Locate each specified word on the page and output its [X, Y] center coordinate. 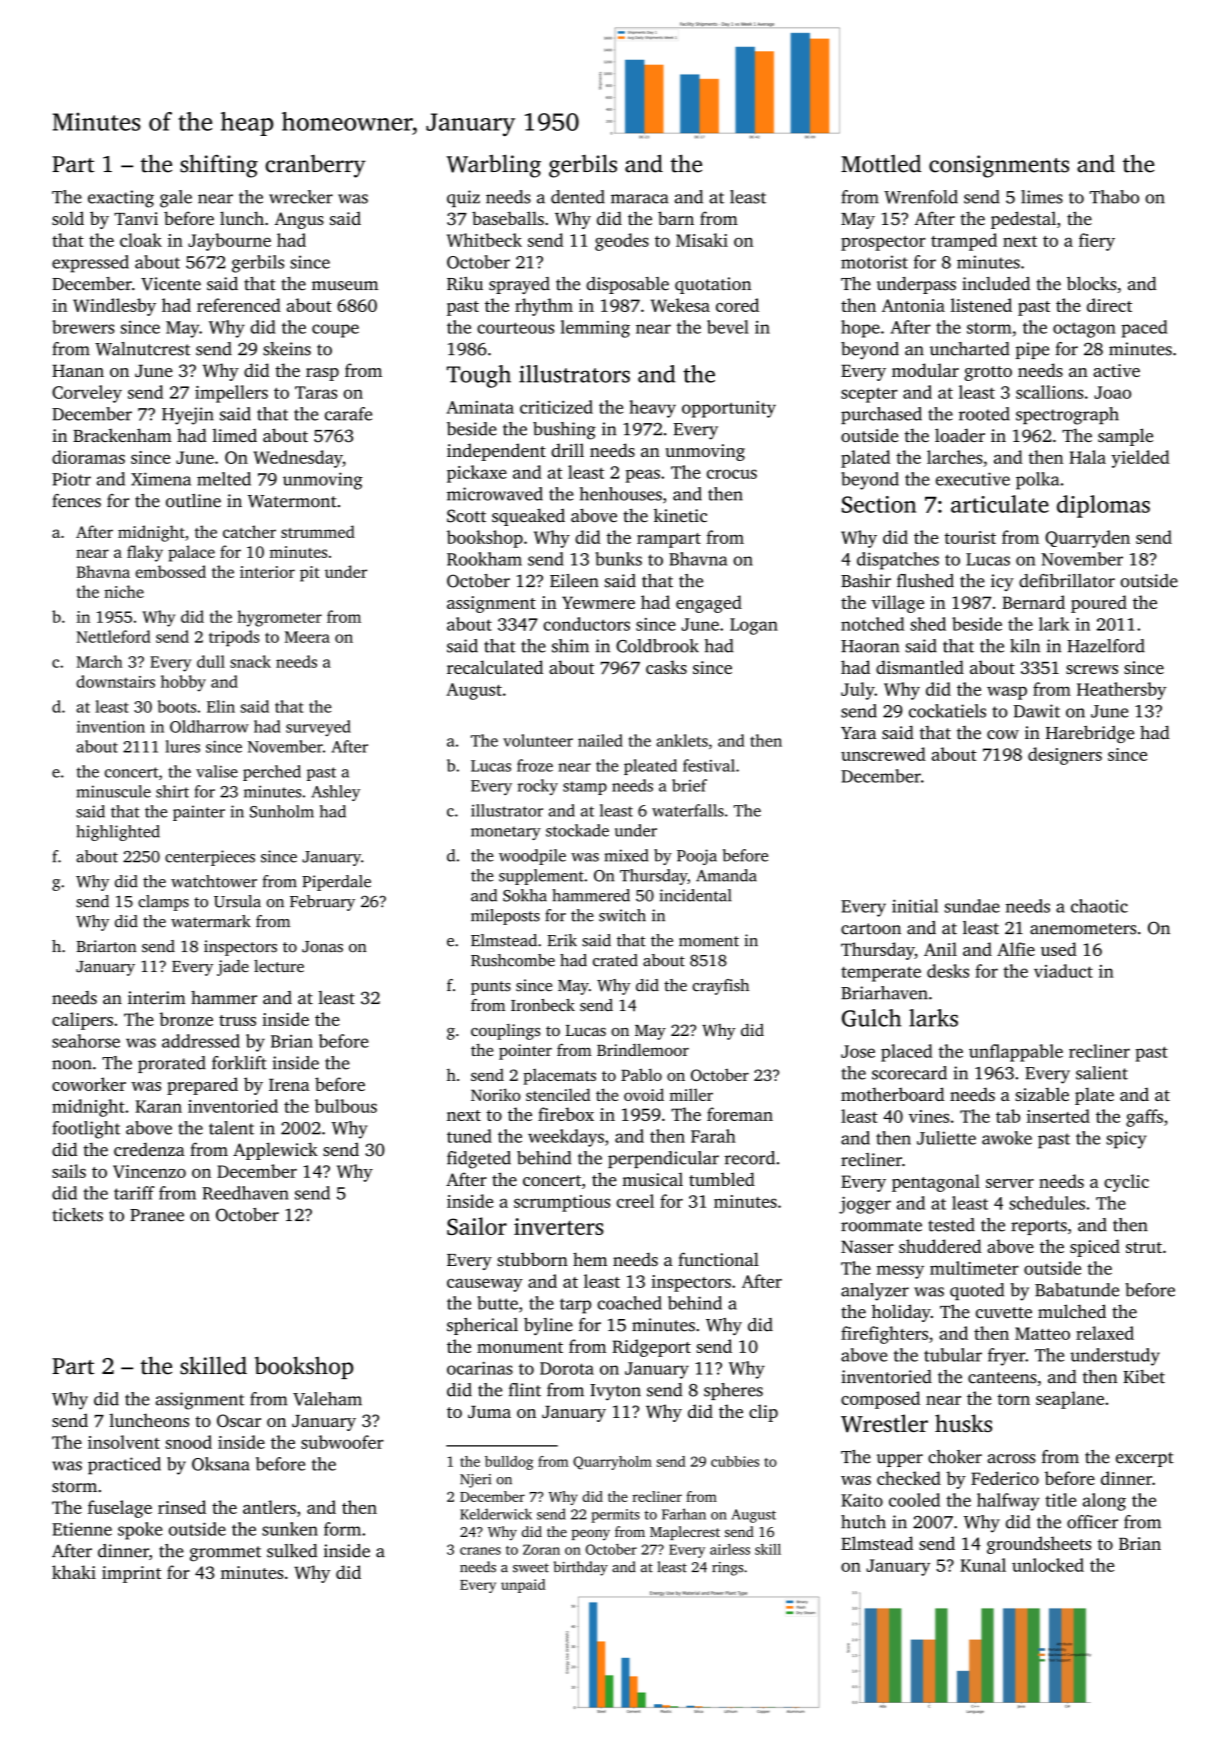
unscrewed [883, 754]
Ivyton [615, 1392]
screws [1092, 669]
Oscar [239, 1420]
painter [199, 813]
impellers [231, 394]
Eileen [574, 581]
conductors [586, 624]
